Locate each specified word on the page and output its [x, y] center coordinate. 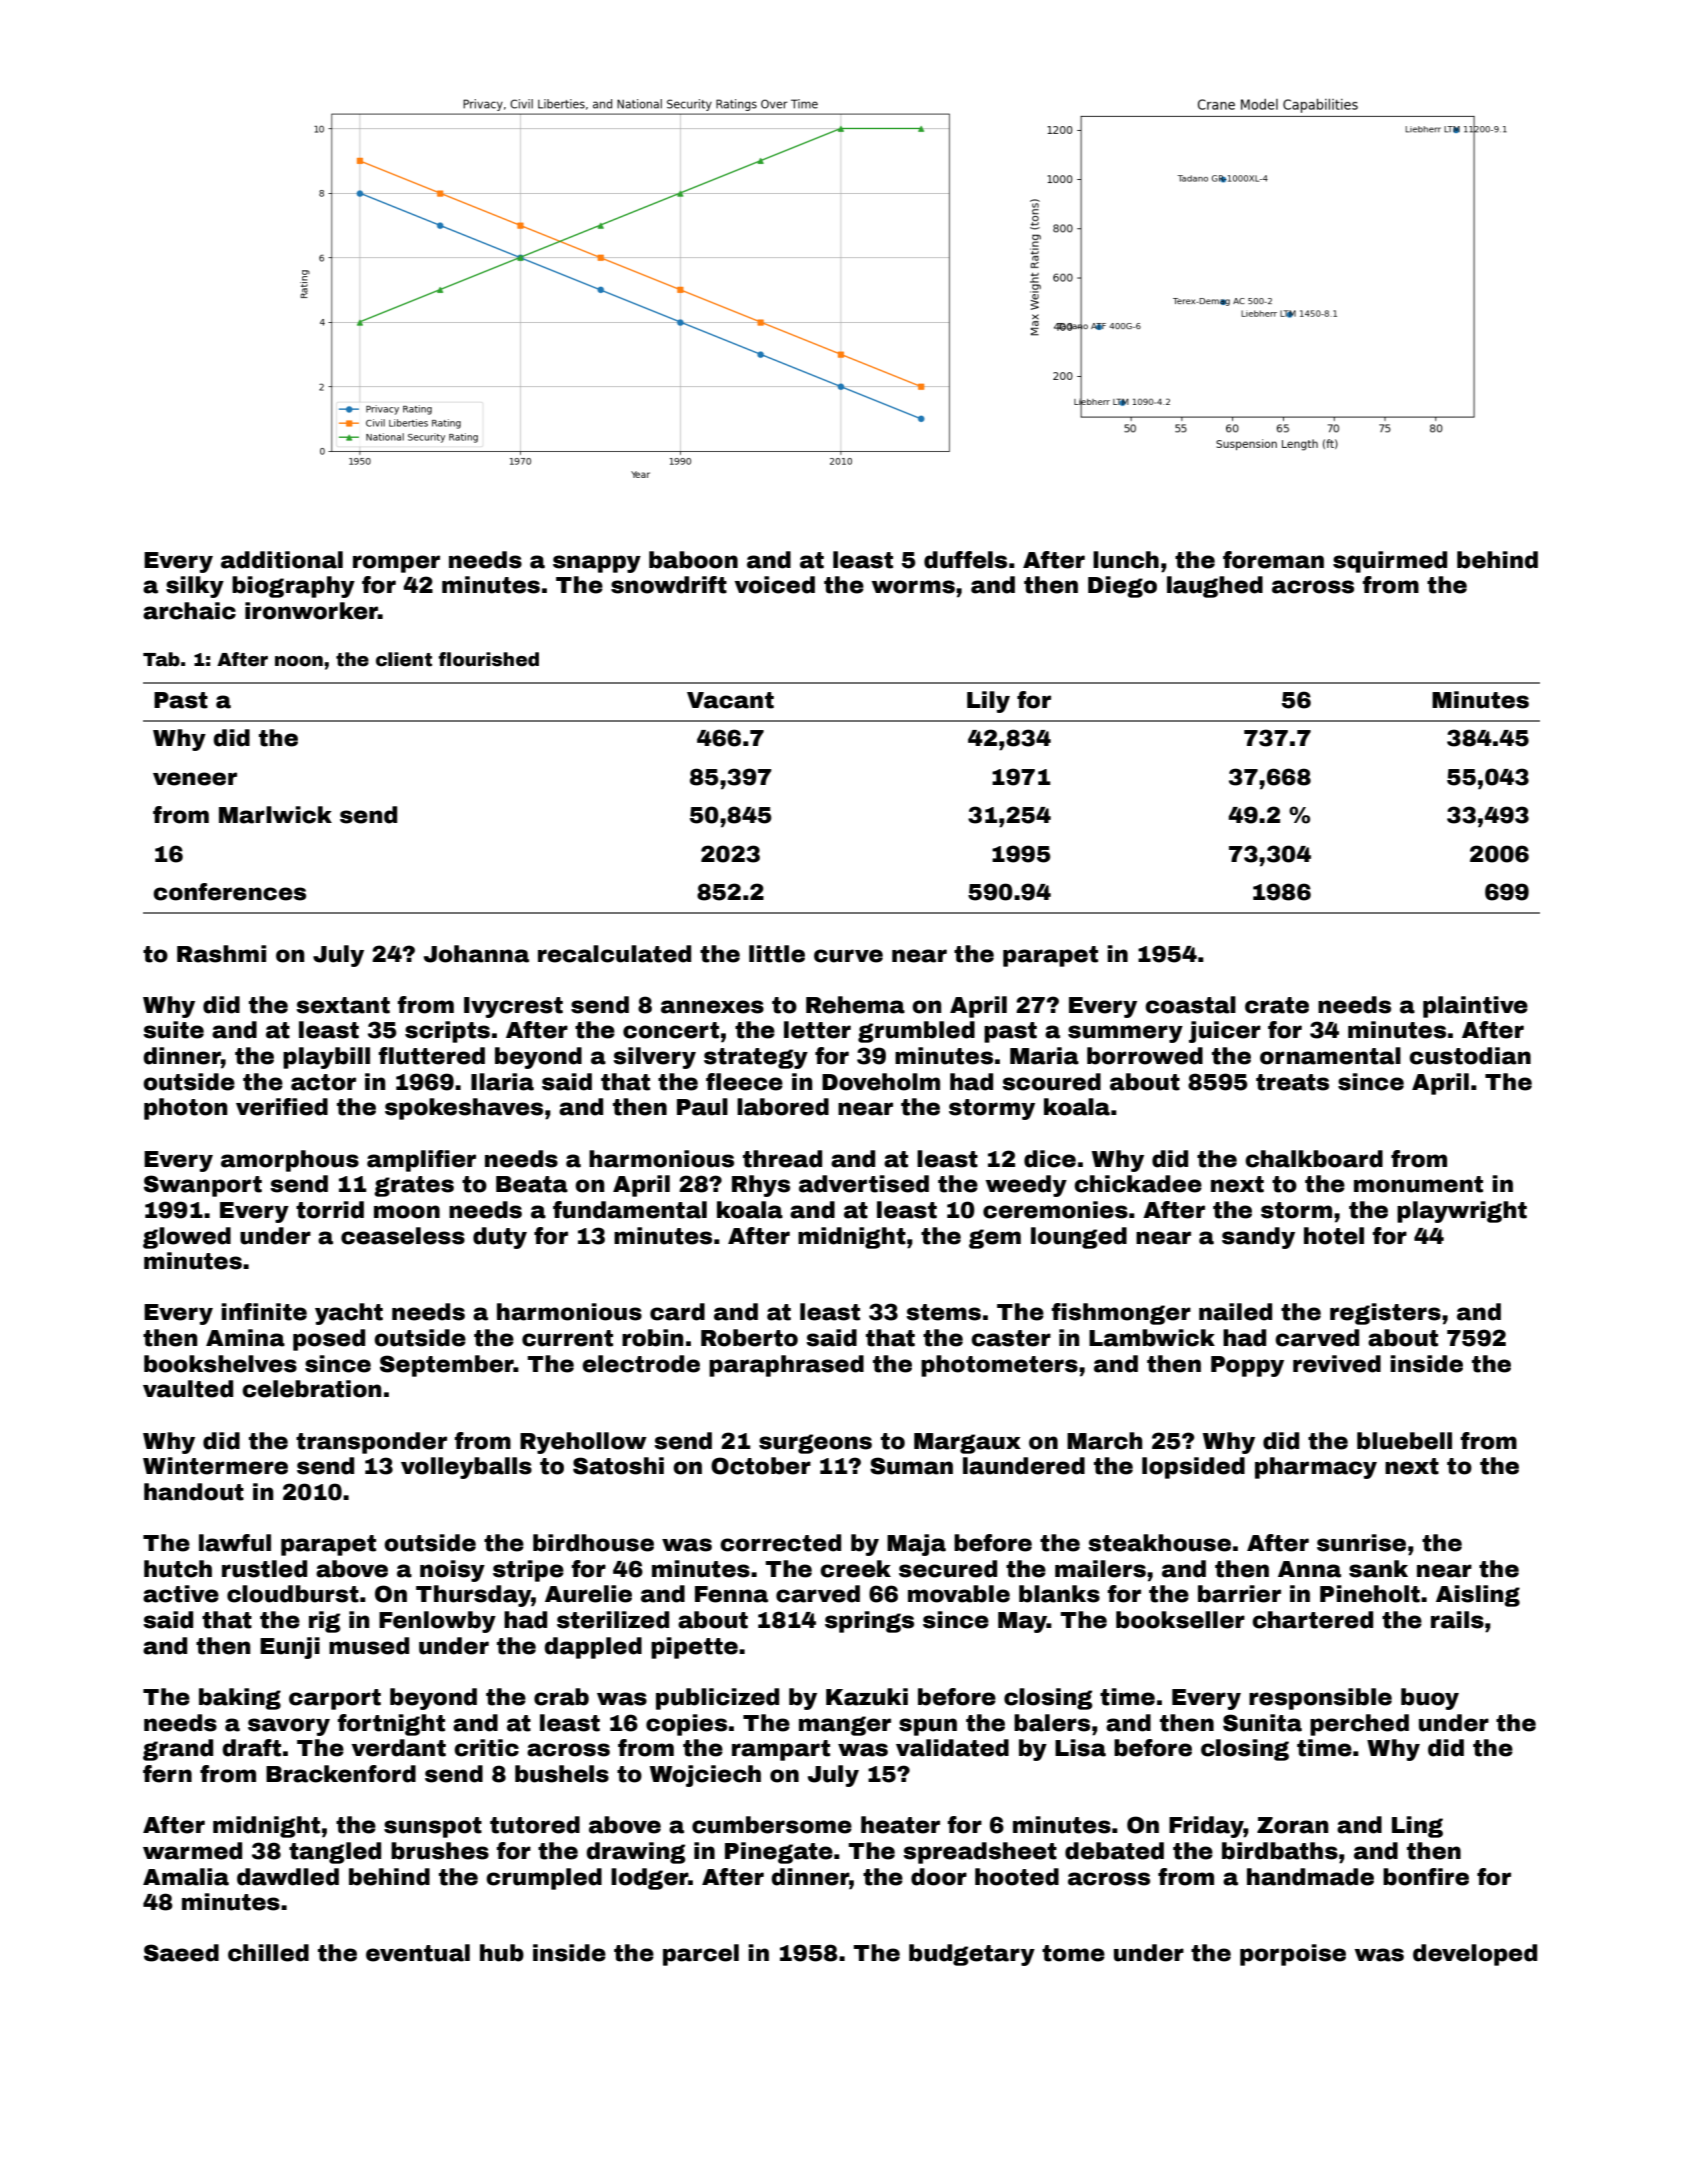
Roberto [749, 1338]
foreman [1273, 560]
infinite [264, 1312]
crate [1277, 1005]
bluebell [1404, 1441]
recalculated [614, 954]
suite [173, 1030]
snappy [597, 564]
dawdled [288, 1877]
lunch [1126, 560]
